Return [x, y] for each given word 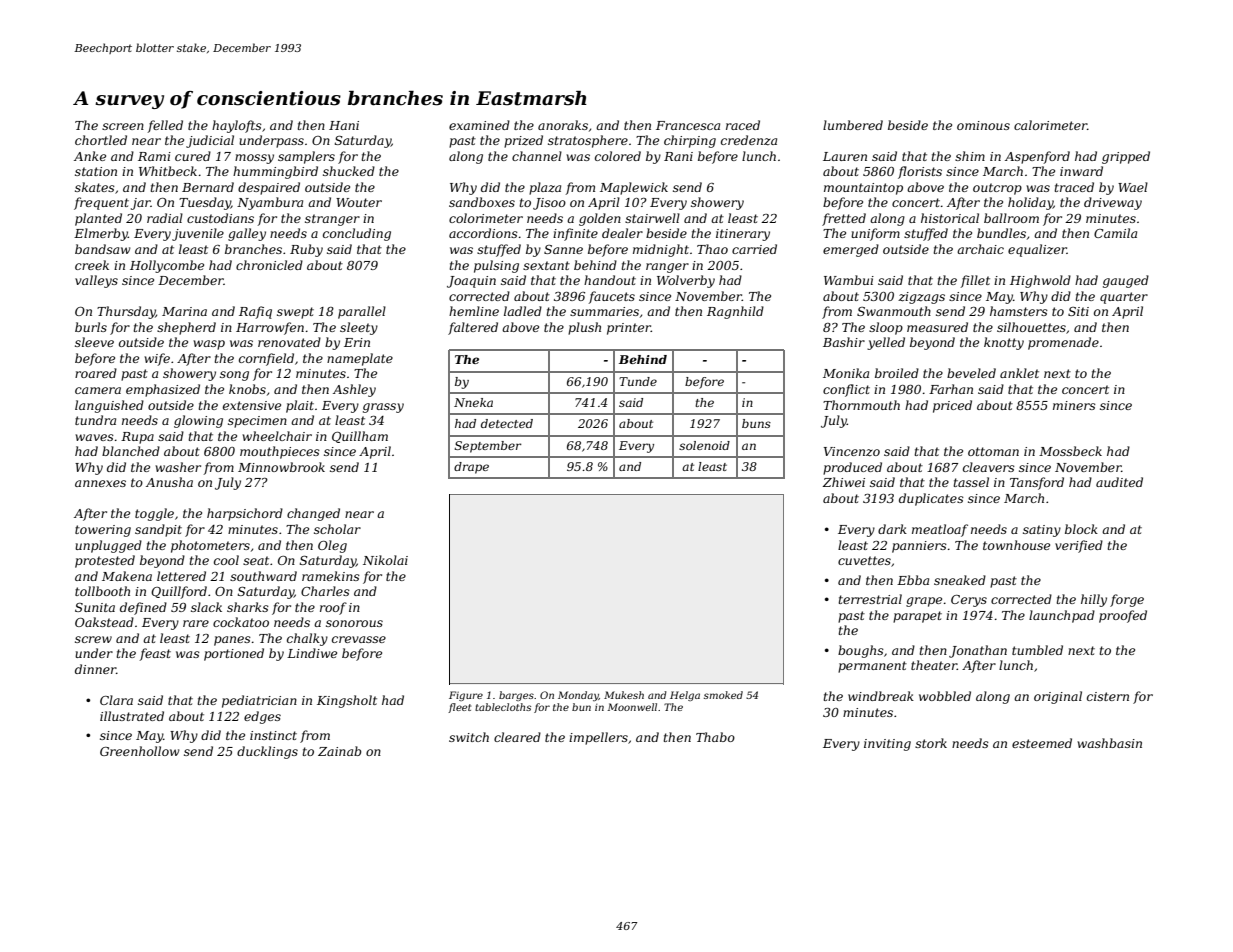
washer [178, 467]
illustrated [132, 716]
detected [507, 423]
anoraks [563, 125]
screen [123, 126]
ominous [983, 125]
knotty [1004, 343]
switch [469, 737]
